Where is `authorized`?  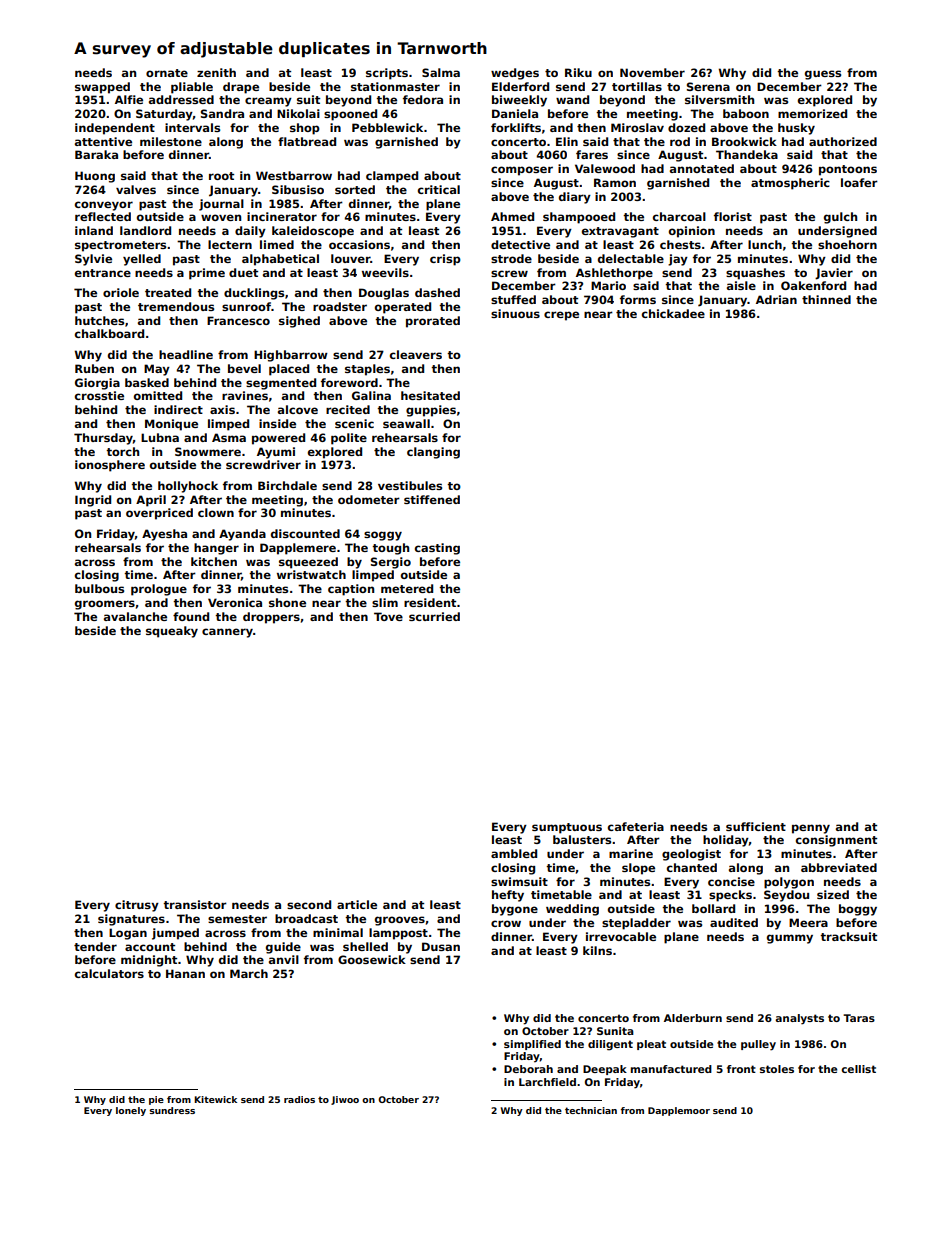 authorized is located at coordinates (843, 141).
